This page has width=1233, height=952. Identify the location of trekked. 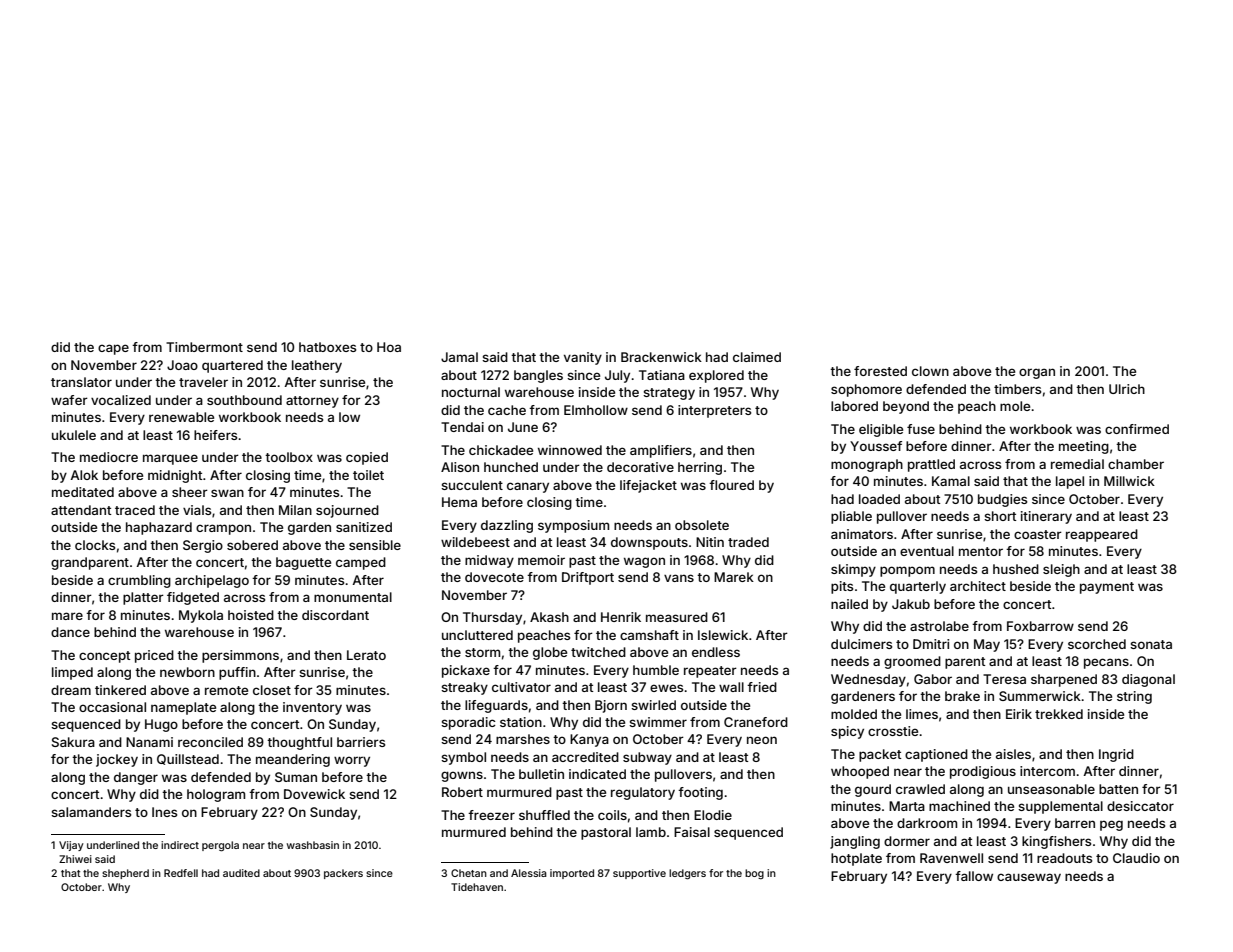
(1059, 714).
